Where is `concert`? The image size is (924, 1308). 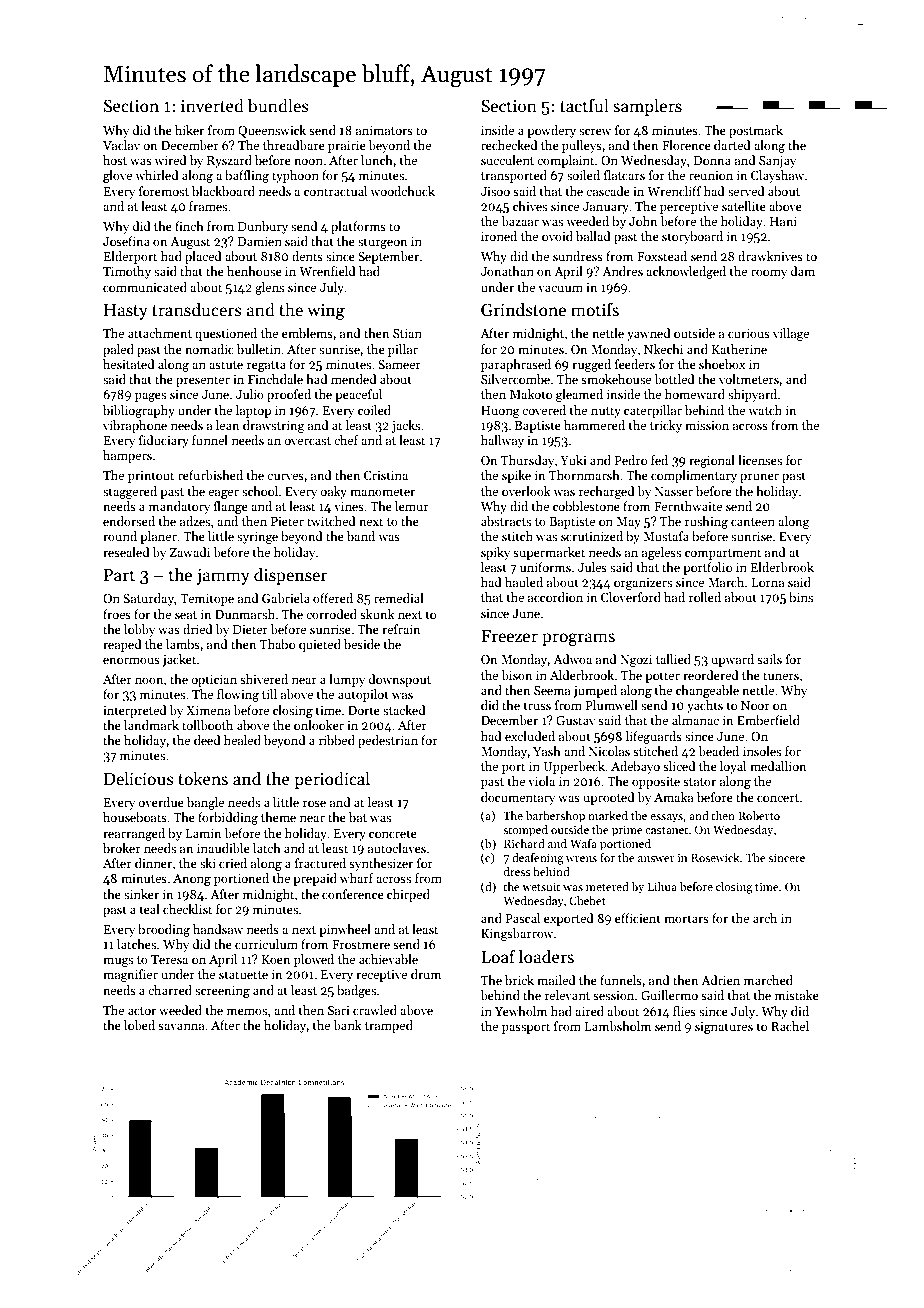 concert is located at coordinates (778, 798).
